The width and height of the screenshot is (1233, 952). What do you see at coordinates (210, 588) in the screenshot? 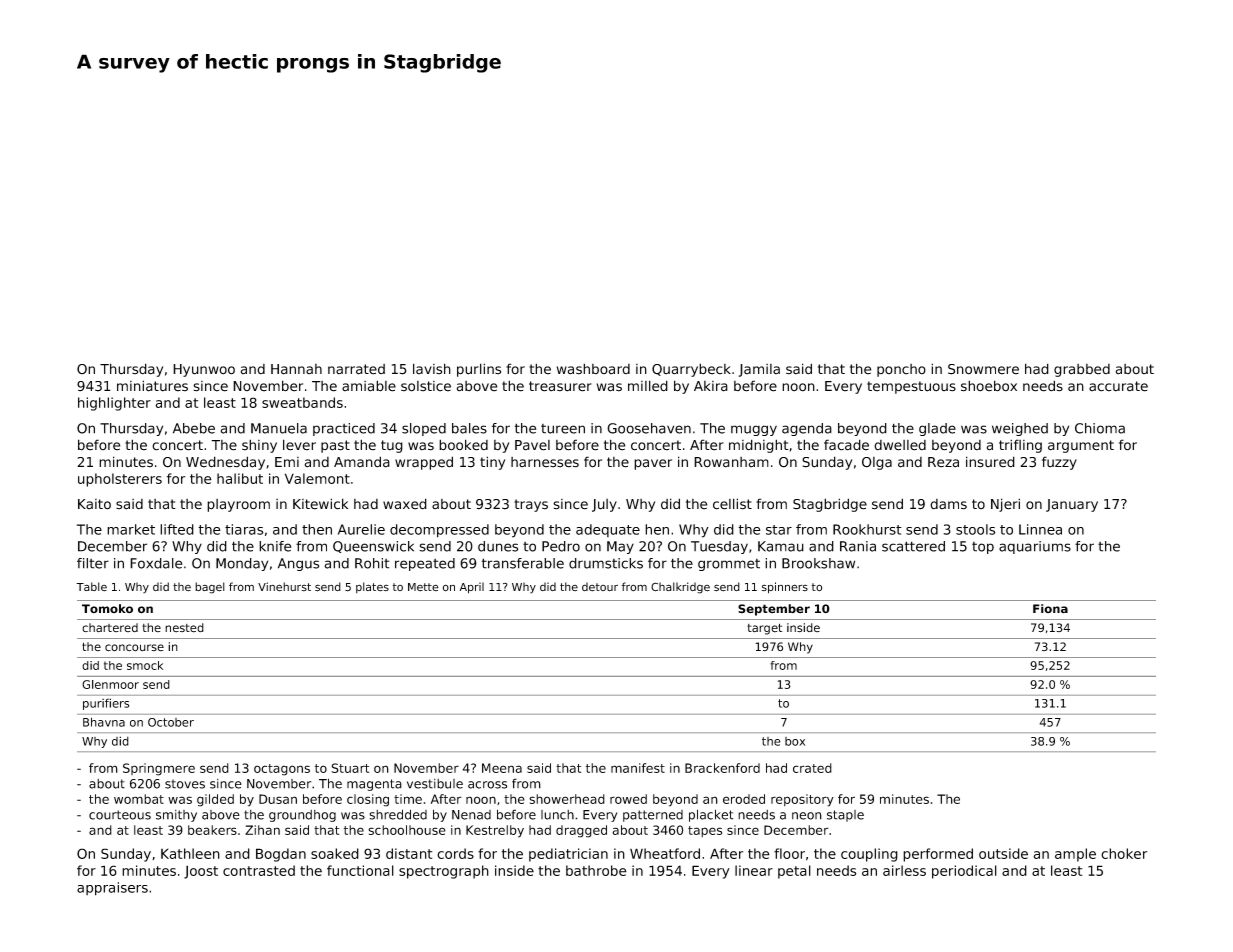
I see `bagel` at bounding box center [210, 588].
